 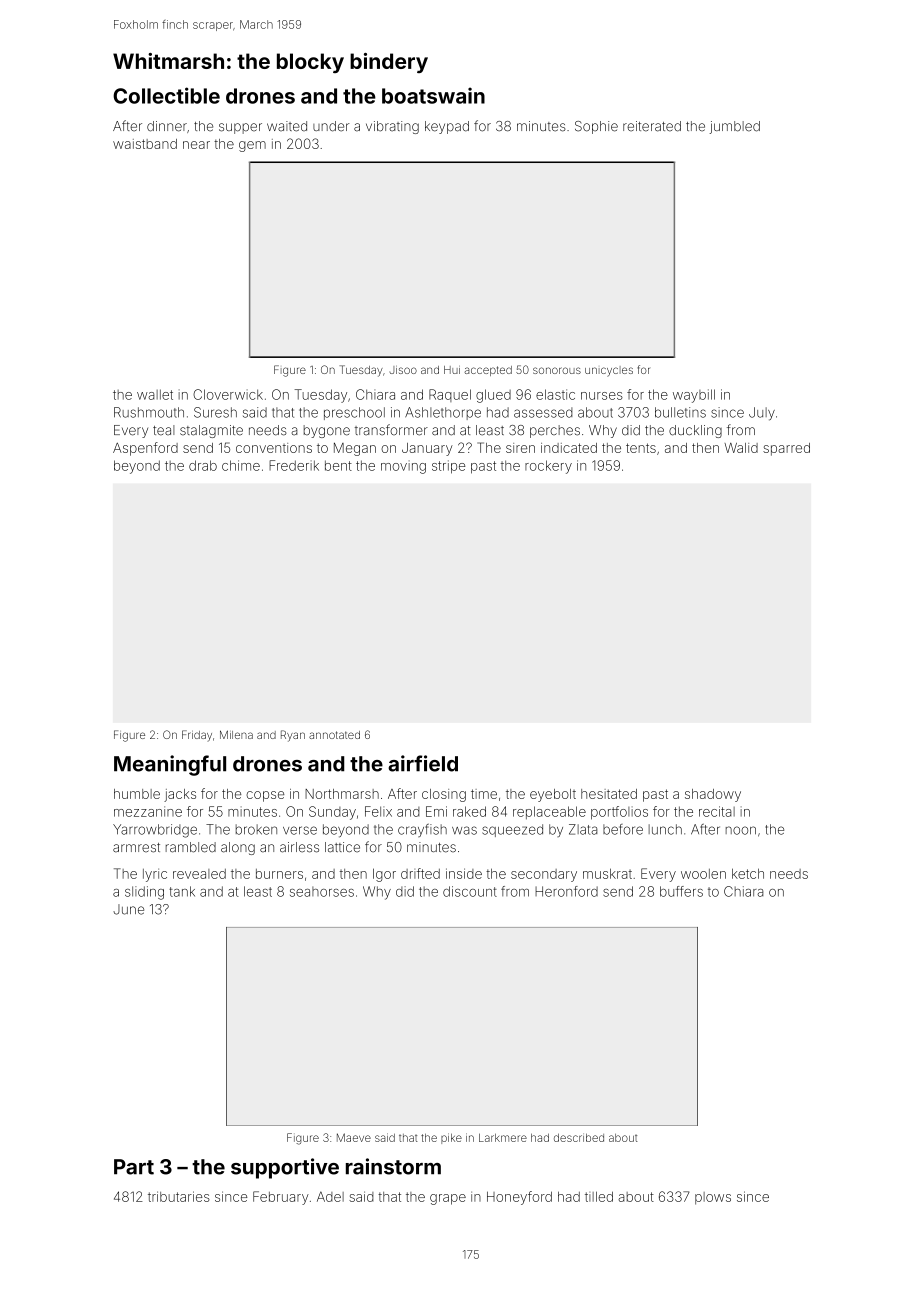 I want to click on tributaries, so click(x=179, y=1196).
